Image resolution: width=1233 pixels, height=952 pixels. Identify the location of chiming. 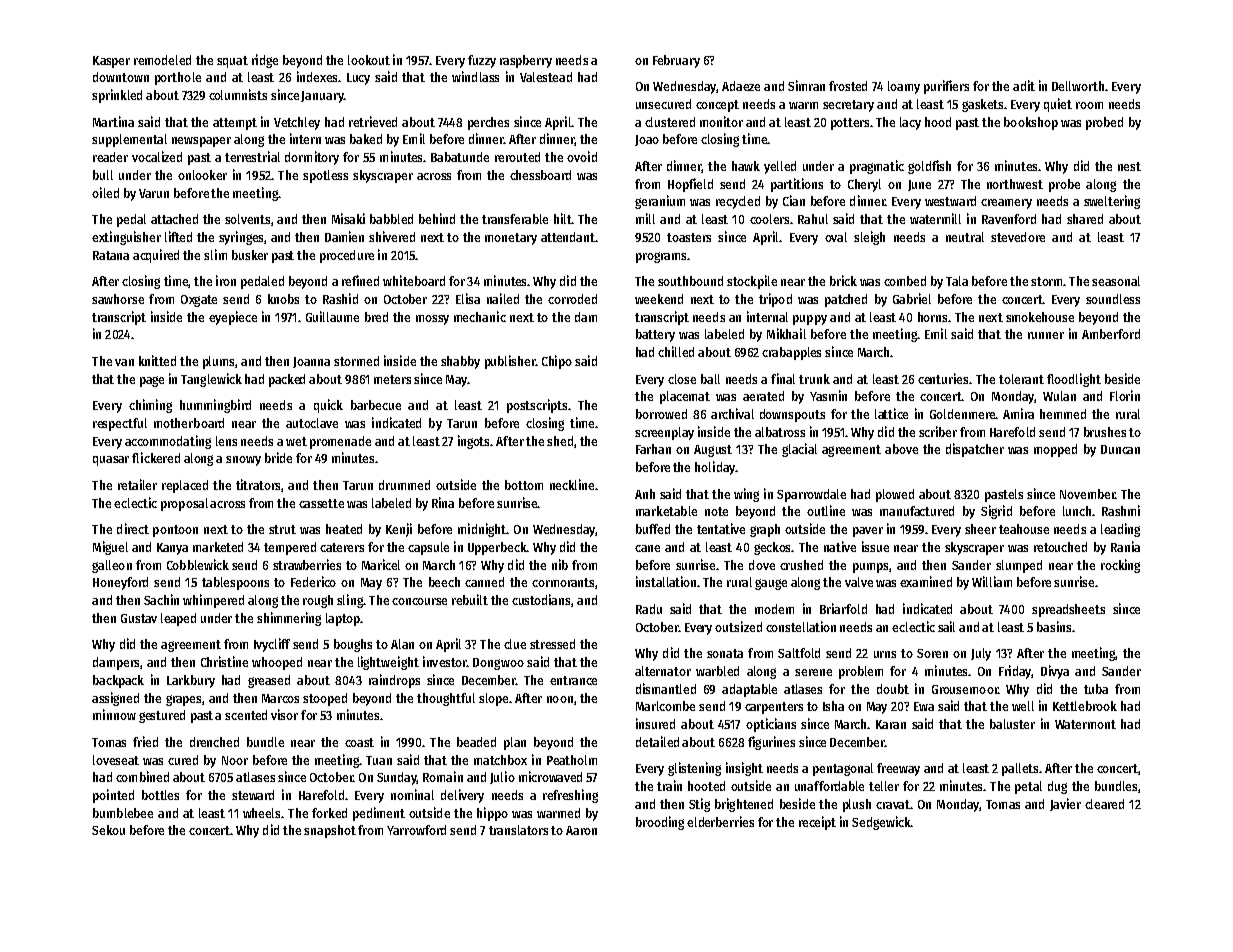
(150, 406).
